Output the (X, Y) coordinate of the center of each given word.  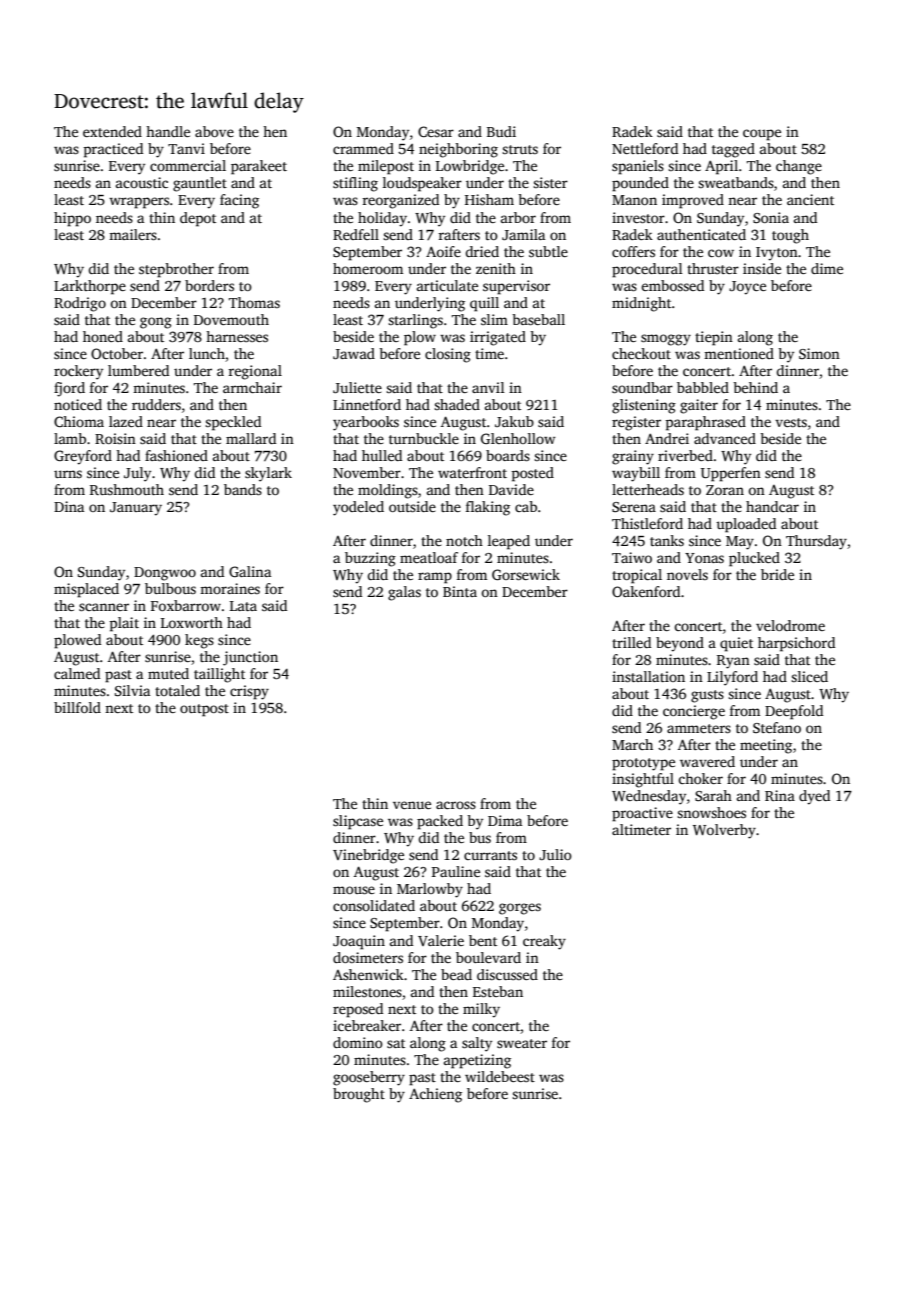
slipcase (358, 822)
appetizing (477, 1061)
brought (359, 1095)
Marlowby (430, 890)
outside (412, 506)
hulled (382, 455)
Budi (501, 131)
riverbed (685, 455)
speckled (233, 423)
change (799, 167)
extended (112, 131)
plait (124, 624)
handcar (772, 506)
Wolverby (724, 831)
